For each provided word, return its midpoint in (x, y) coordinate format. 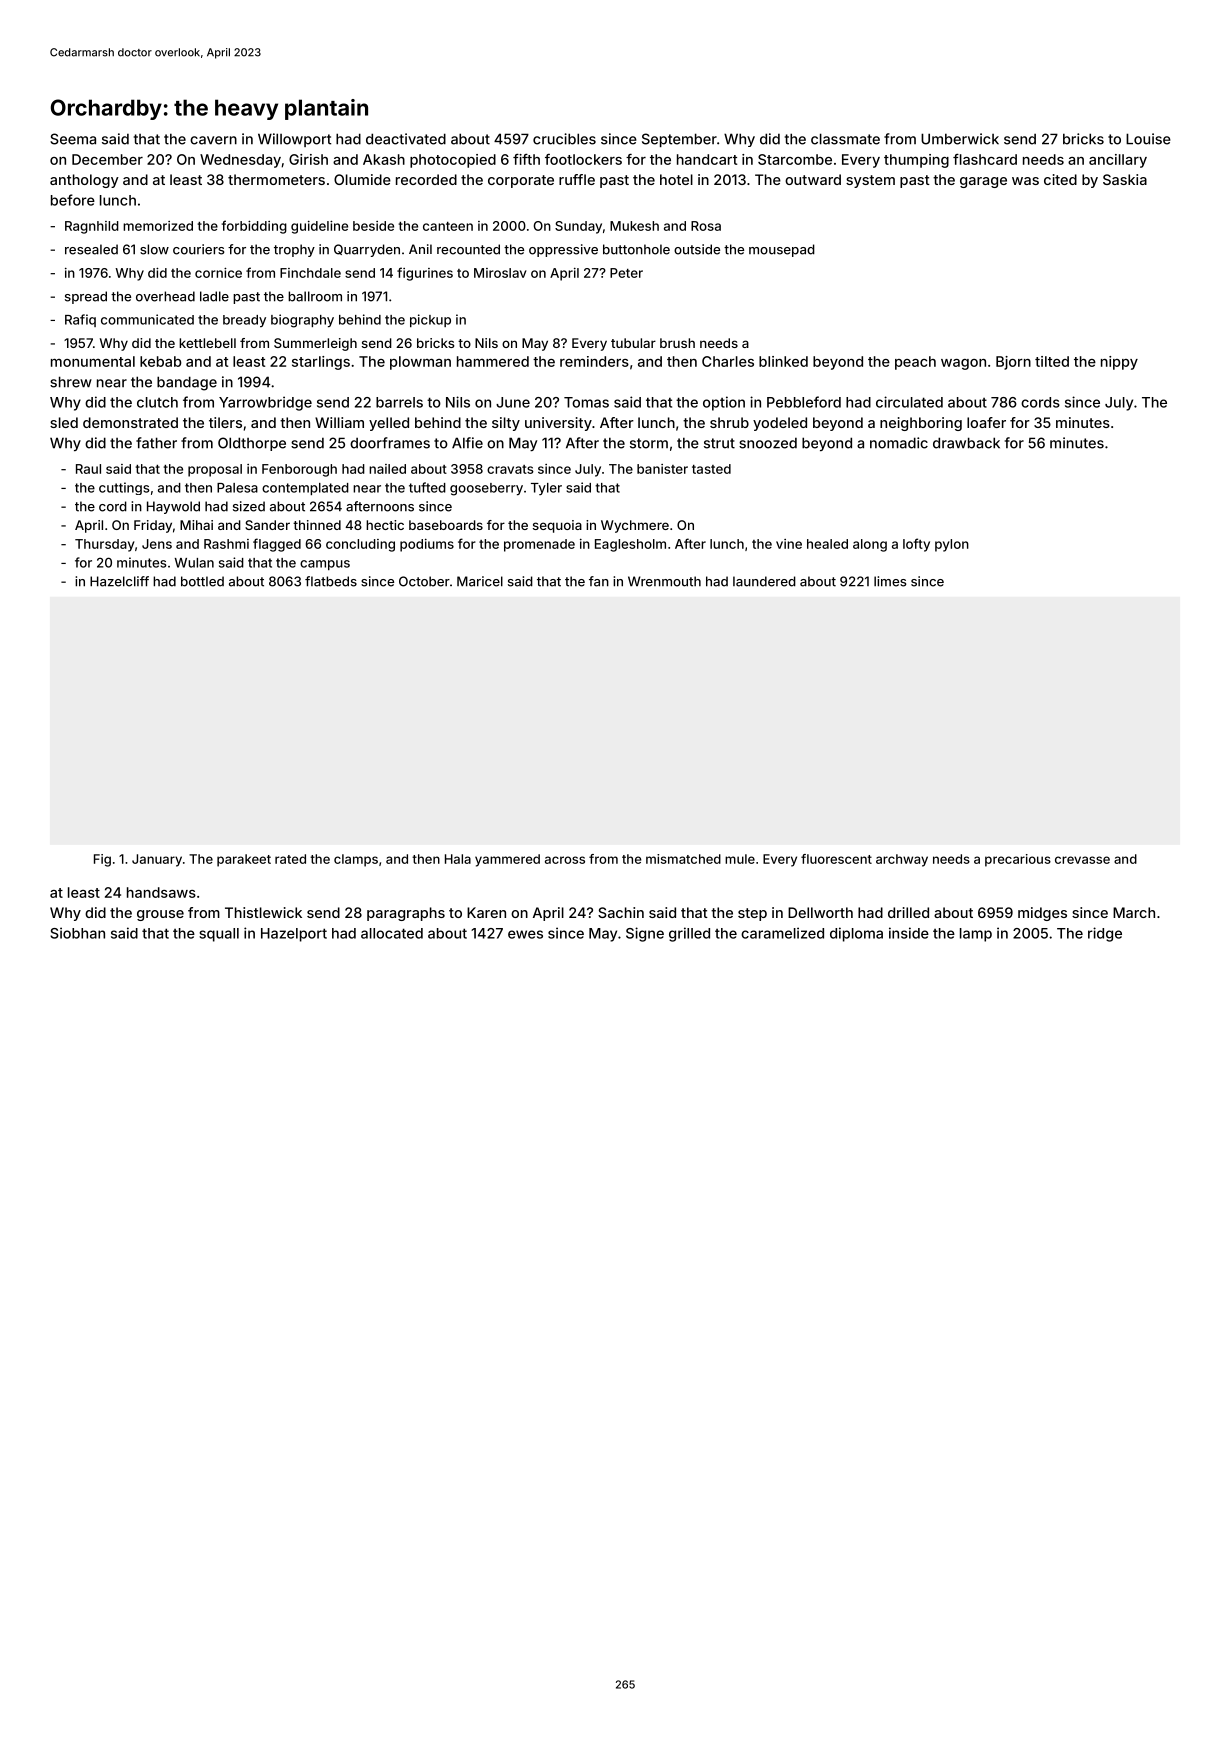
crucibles (564, 139)
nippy (1119, 363)
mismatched (683, 859)
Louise (1148, 139)
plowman (420, 363)
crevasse (1082, 860)
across (565, 860)
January (157, 860)
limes (890, 581)
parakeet (244, 860)
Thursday (105, 545)
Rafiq (80, 320)
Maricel (480, 581)
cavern (213, 140)
